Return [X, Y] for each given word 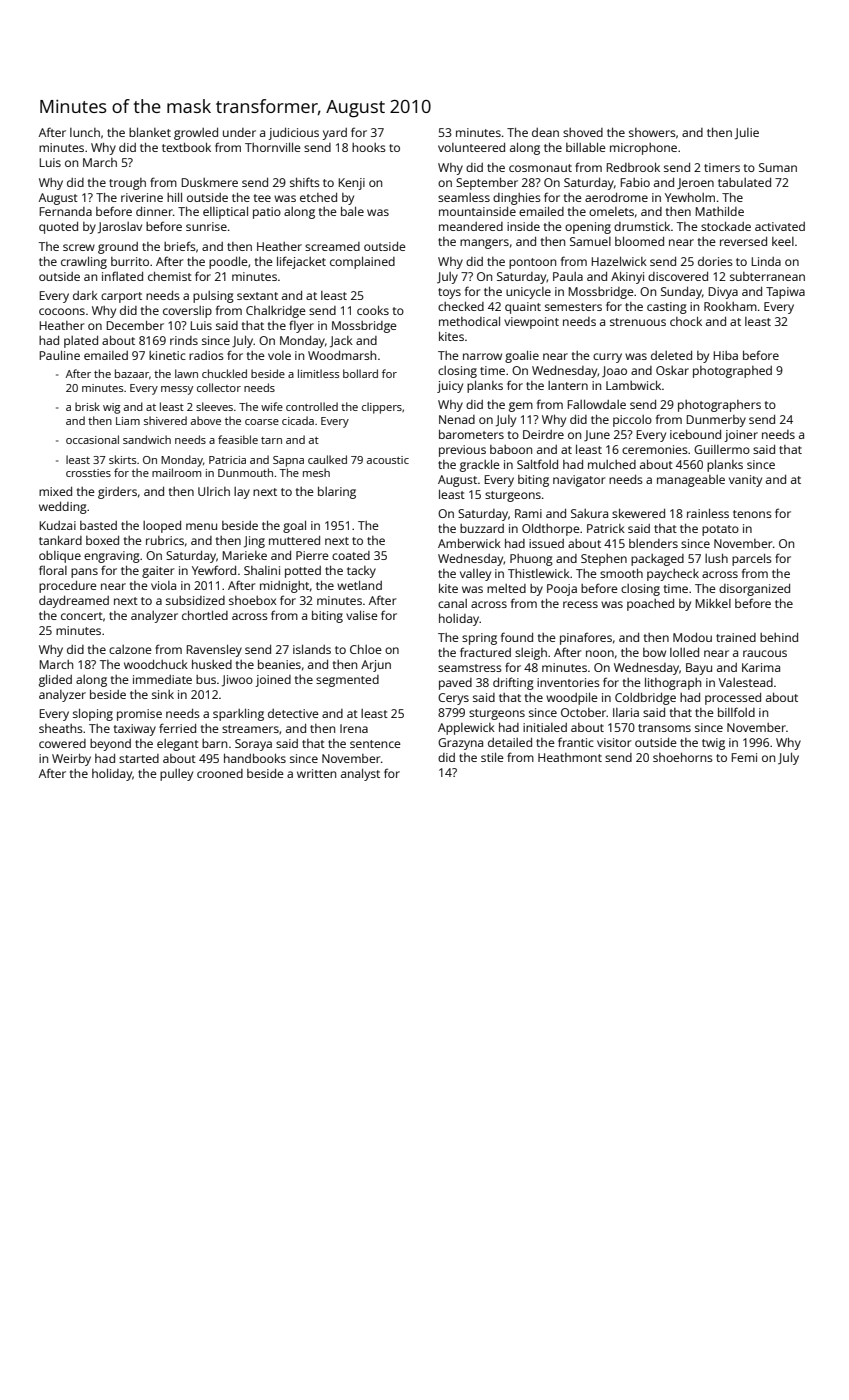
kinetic [167, 355]
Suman [778, 167]
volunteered [471, 147]
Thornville [273, 147]
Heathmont [570, 757]
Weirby [71, 760]
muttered [294, 540]
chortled [205, 615]
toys [449, 293]
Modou [692, 637]
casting [667, 308]
